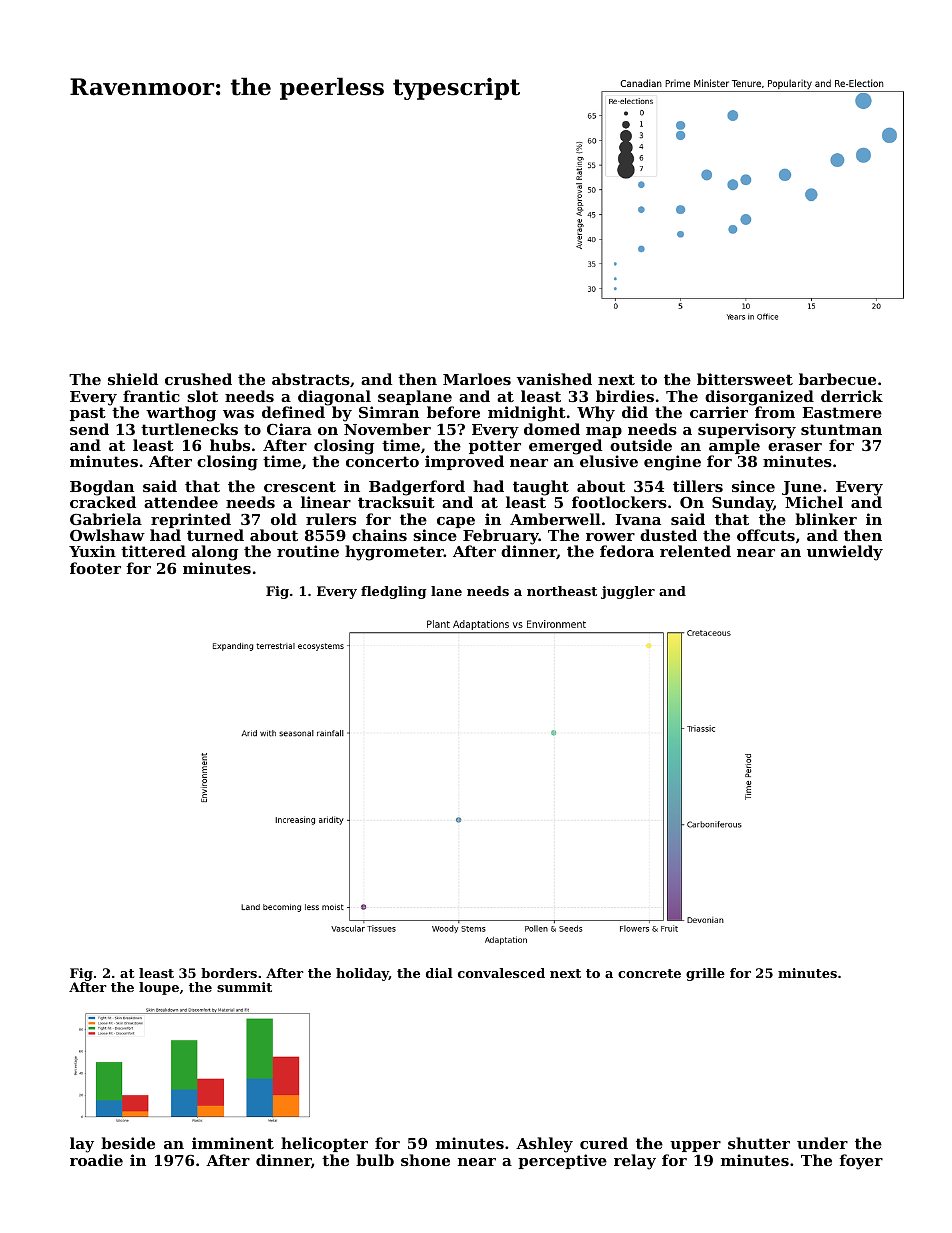  What do you see at coordinates (501, 973) in the screenshot?
I see `convalesced` at bounding box center [501, 973].
